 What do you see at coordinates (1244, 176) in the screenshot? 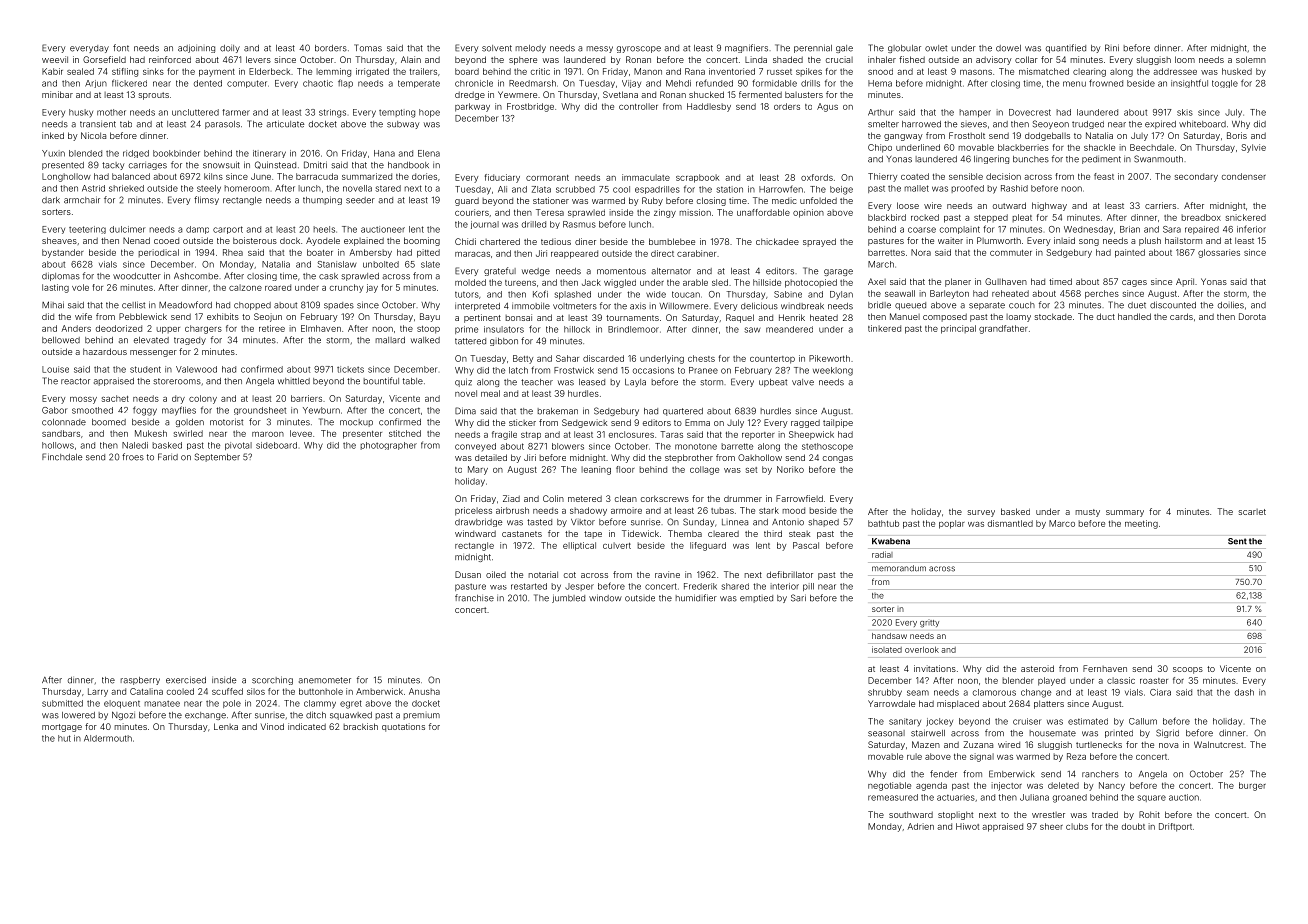
I see `condenser` at bounding box center [1244, 176].
